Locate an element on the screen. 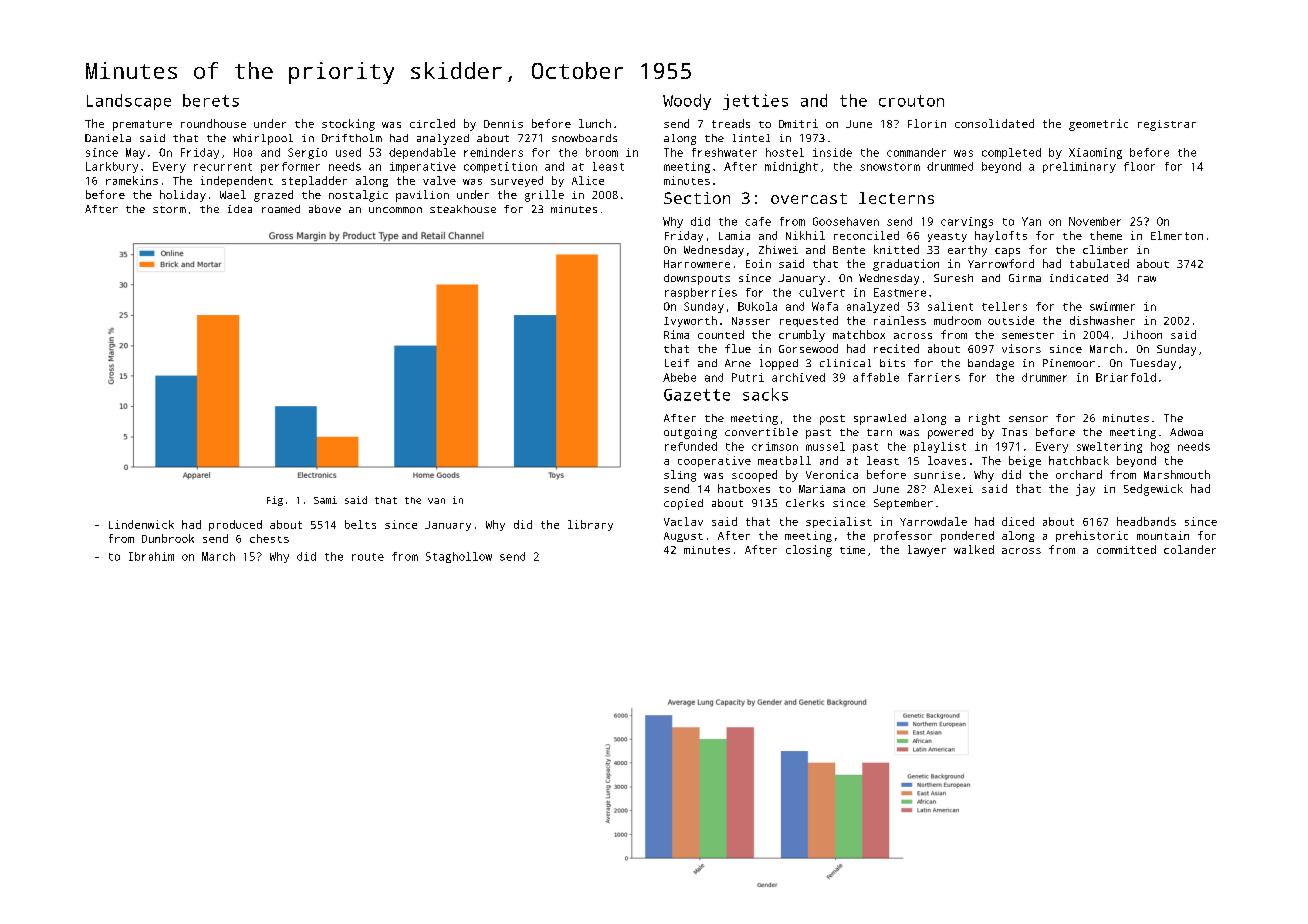 The image size is (1308, 924). idea is located at coordinates (240, 209).
